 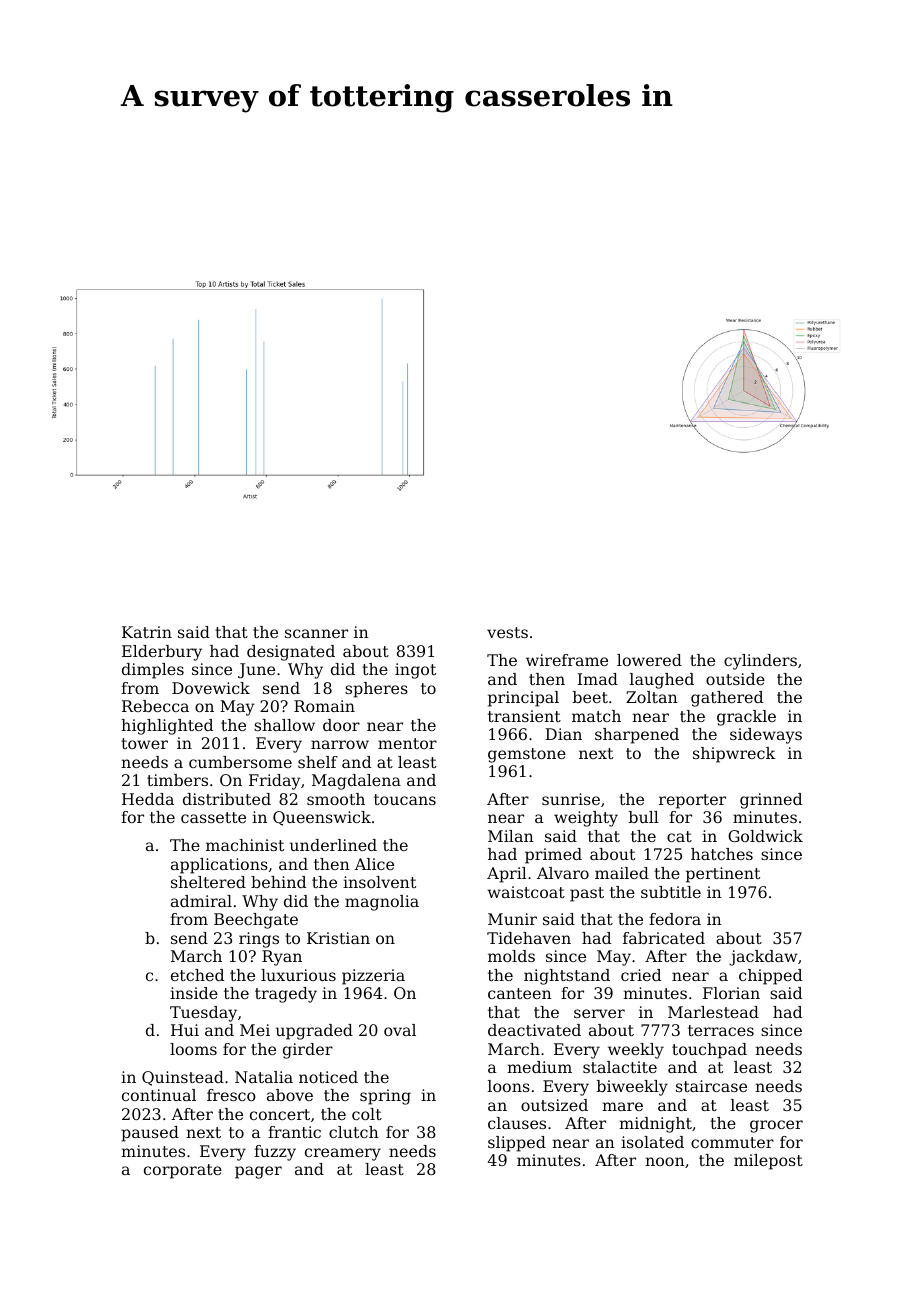 What do you see at coordinates (183, 1171) in the screenshot?
I see `corporate` at bounding box center [183, 1171].
